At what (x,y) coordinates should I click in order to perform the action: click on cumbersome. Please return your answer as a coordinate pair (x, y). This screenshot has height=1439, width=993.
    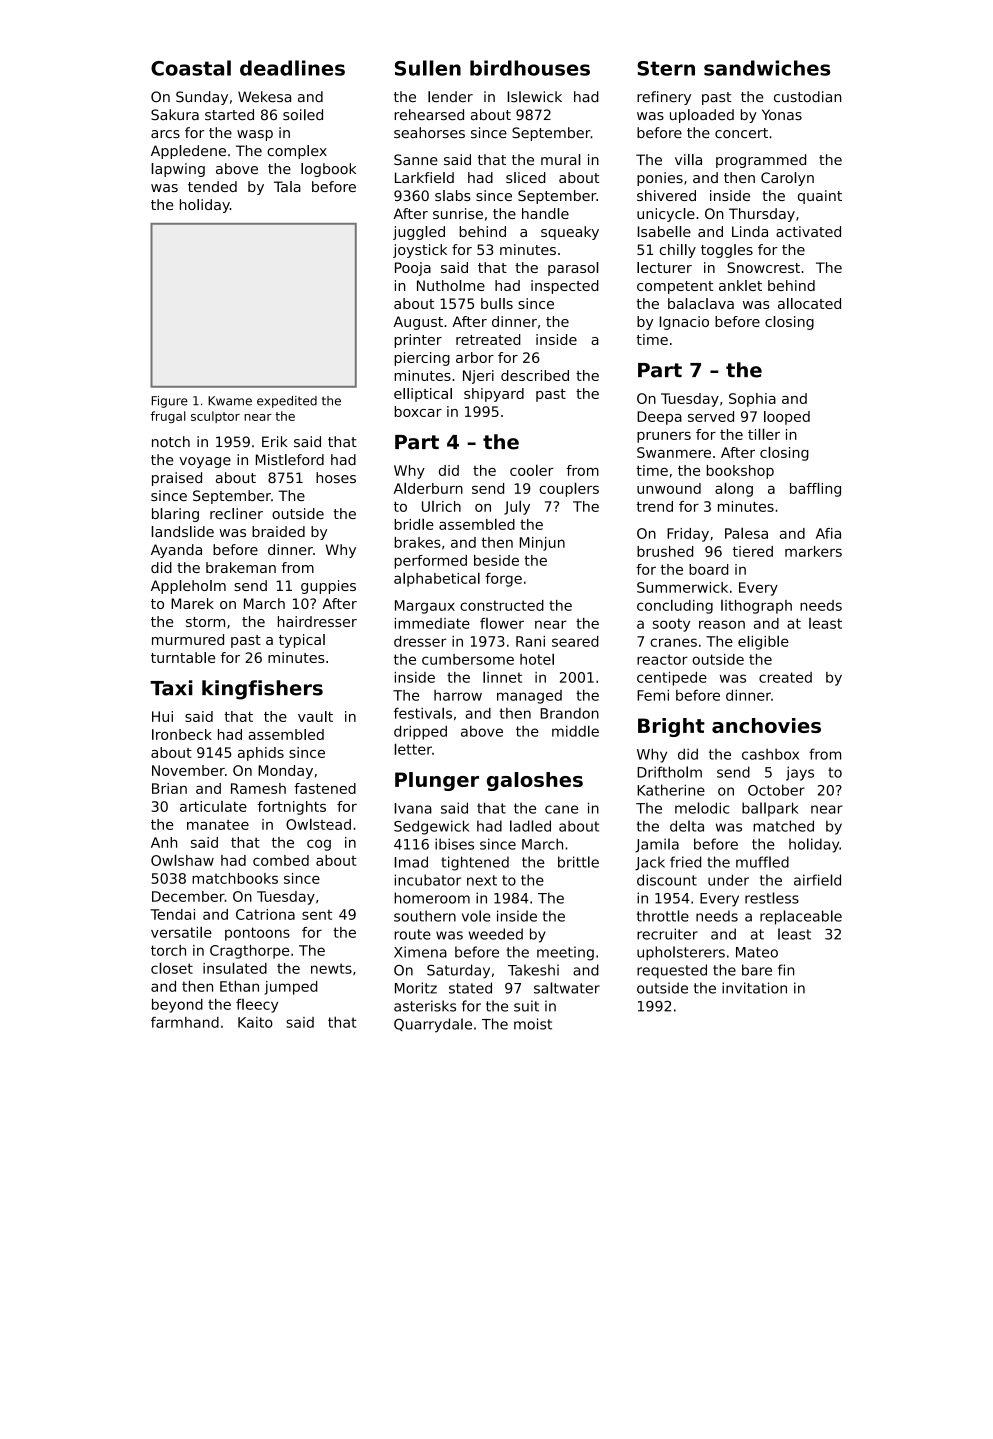
    Looking at the image, I should click on (468, 659).
